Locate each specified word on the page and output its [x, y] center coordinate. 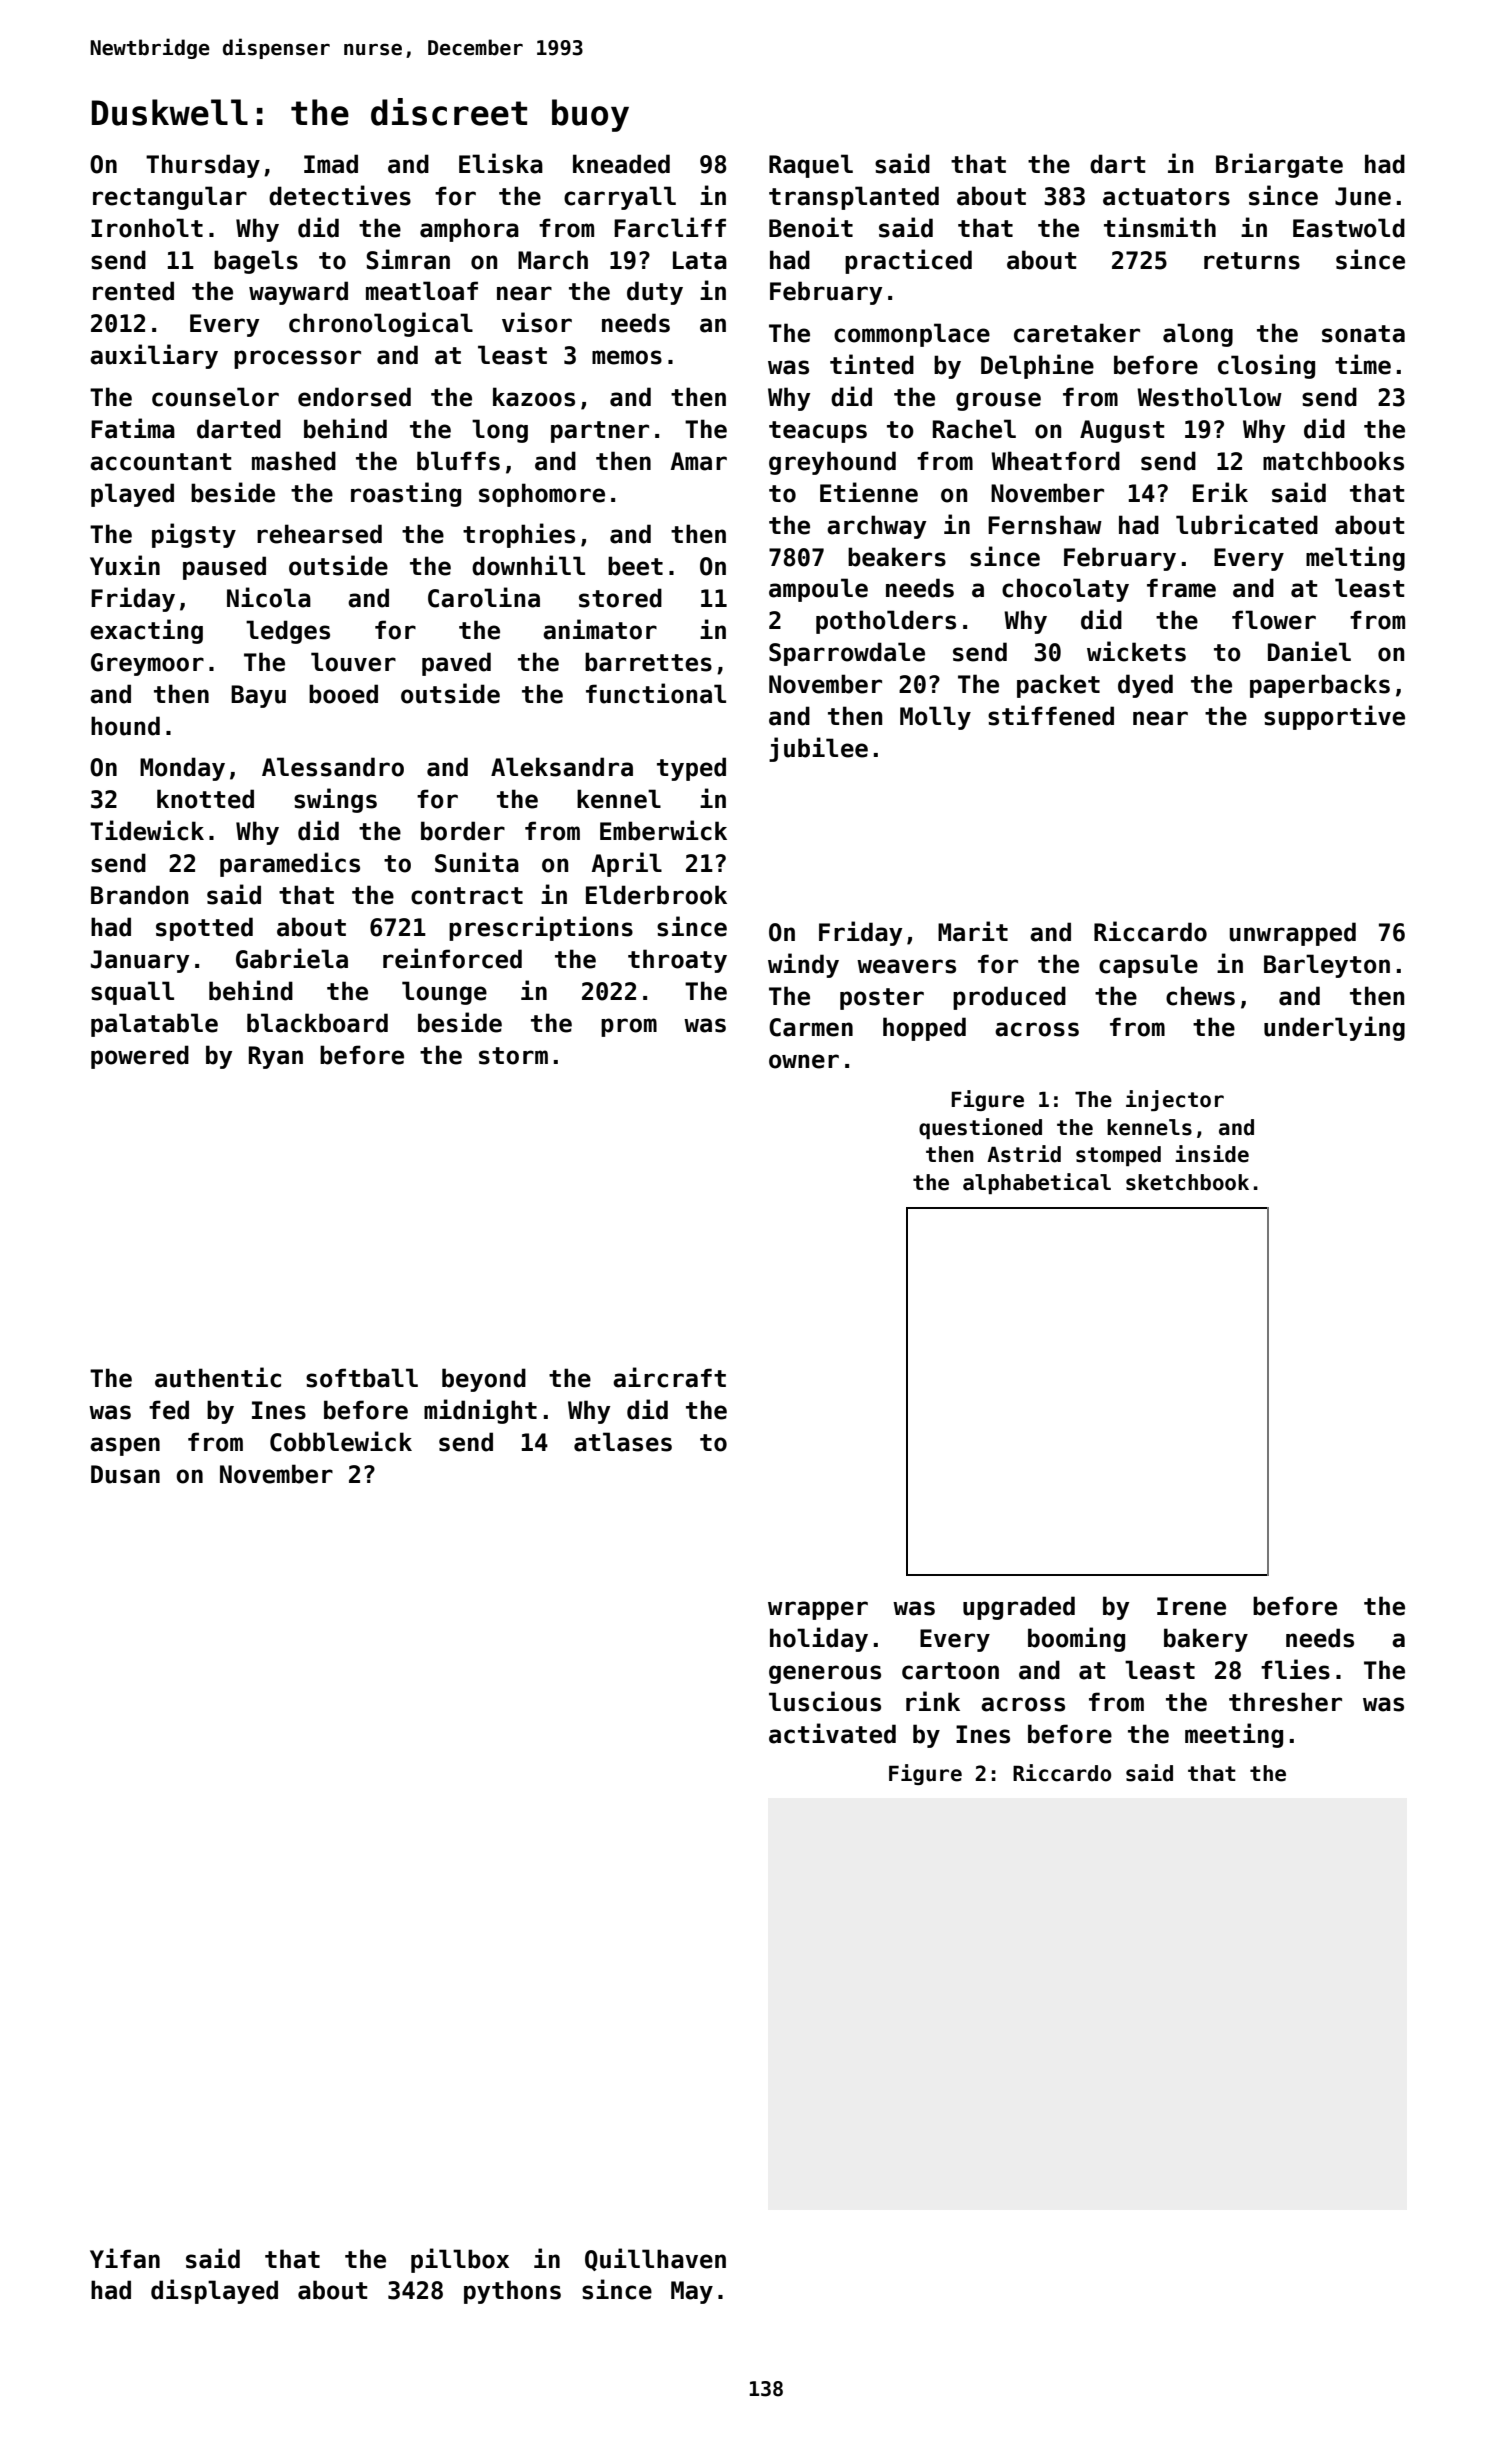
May [692, 2292]
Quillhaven [655, 2259]
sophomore [542, 495]
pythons [512, 2292]
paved [456, 664]
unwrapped [1293, 934]
